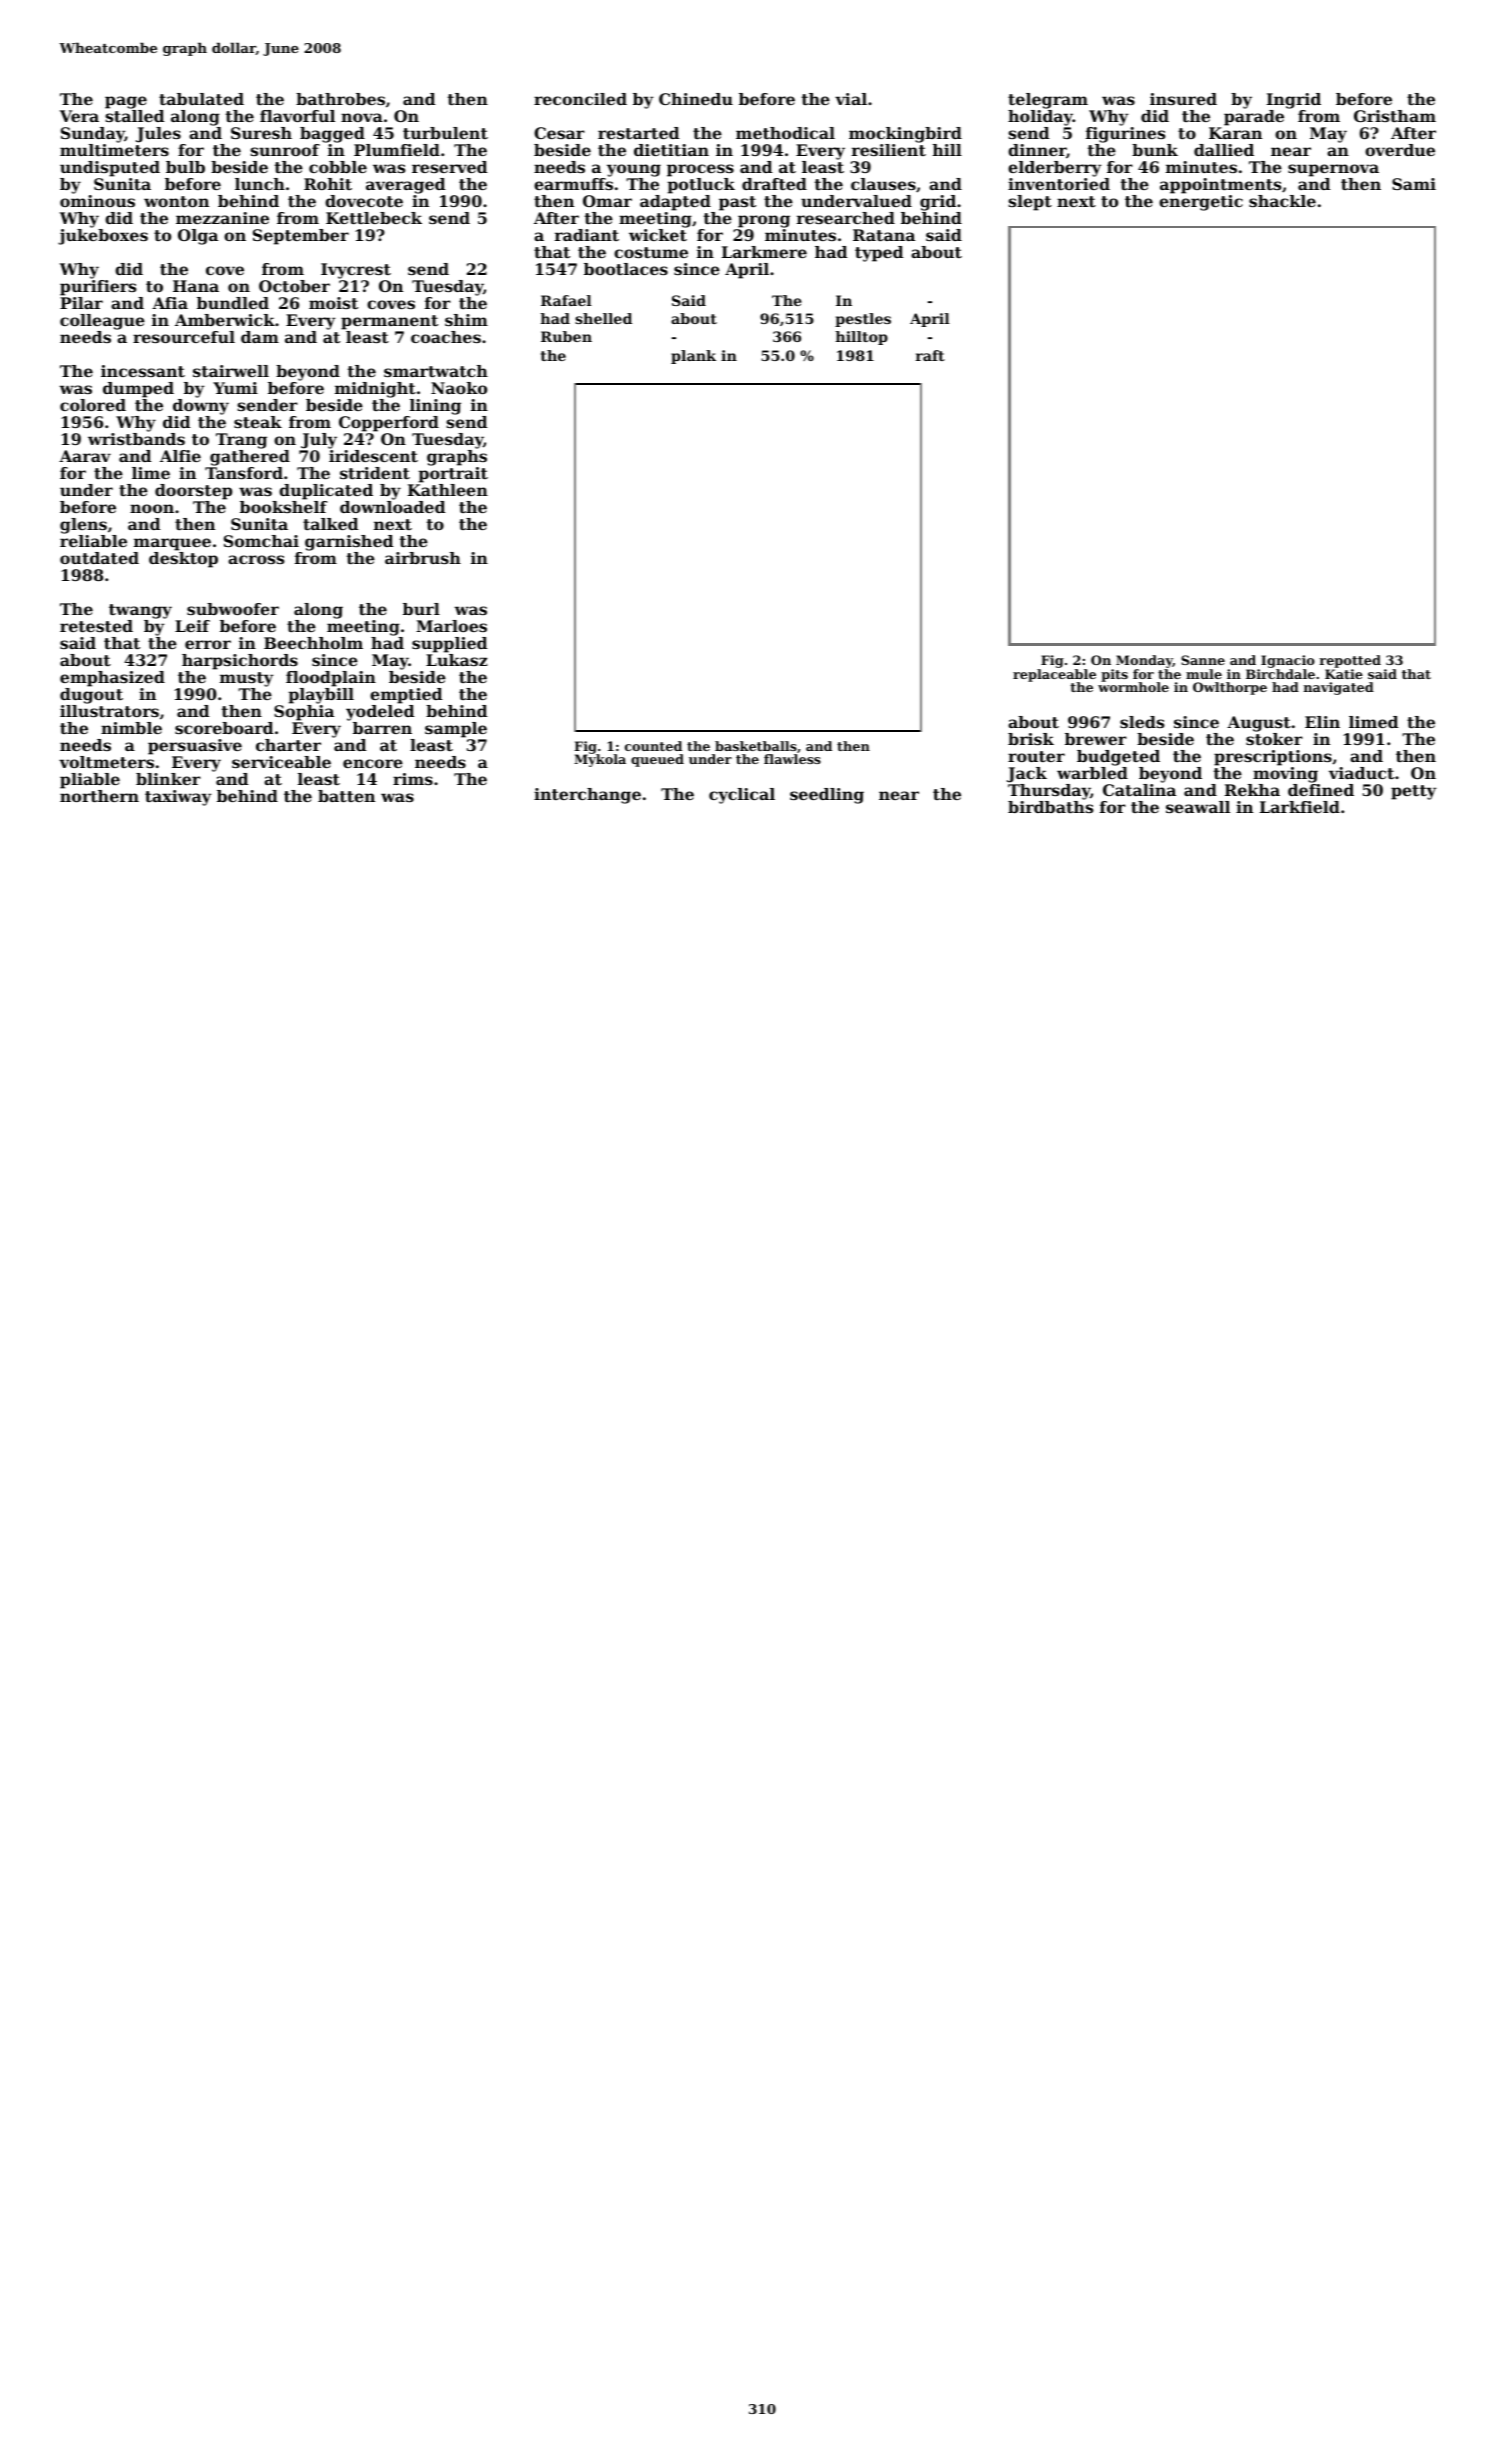 The height and width of the screenshot is (2464, 1496). Describe the element at coordinates (313, 643) in the screenshot. I see `Beechholm` at that location.
